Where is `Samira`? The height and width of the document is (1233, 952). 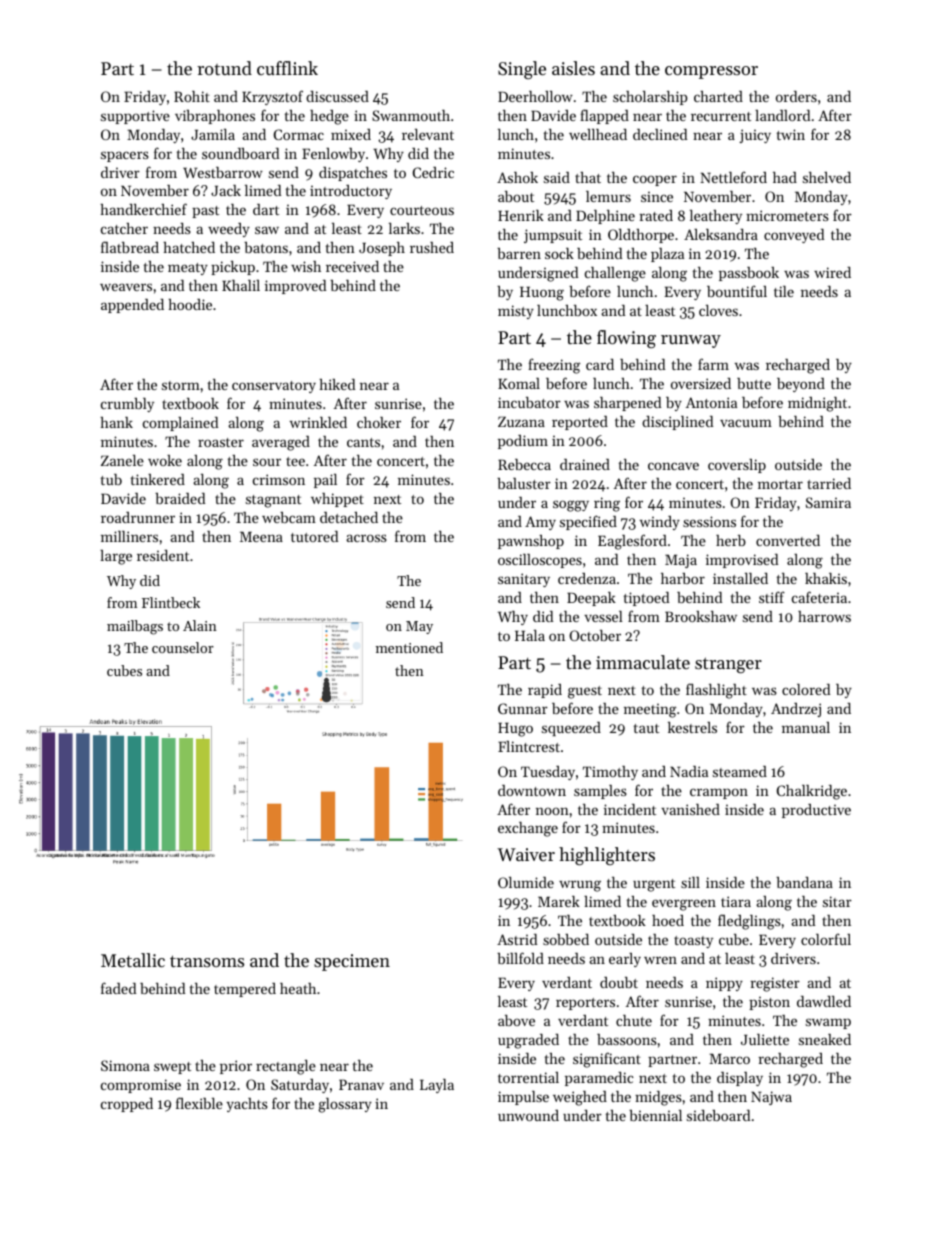
Samira is located at coordinates (828, 502).
